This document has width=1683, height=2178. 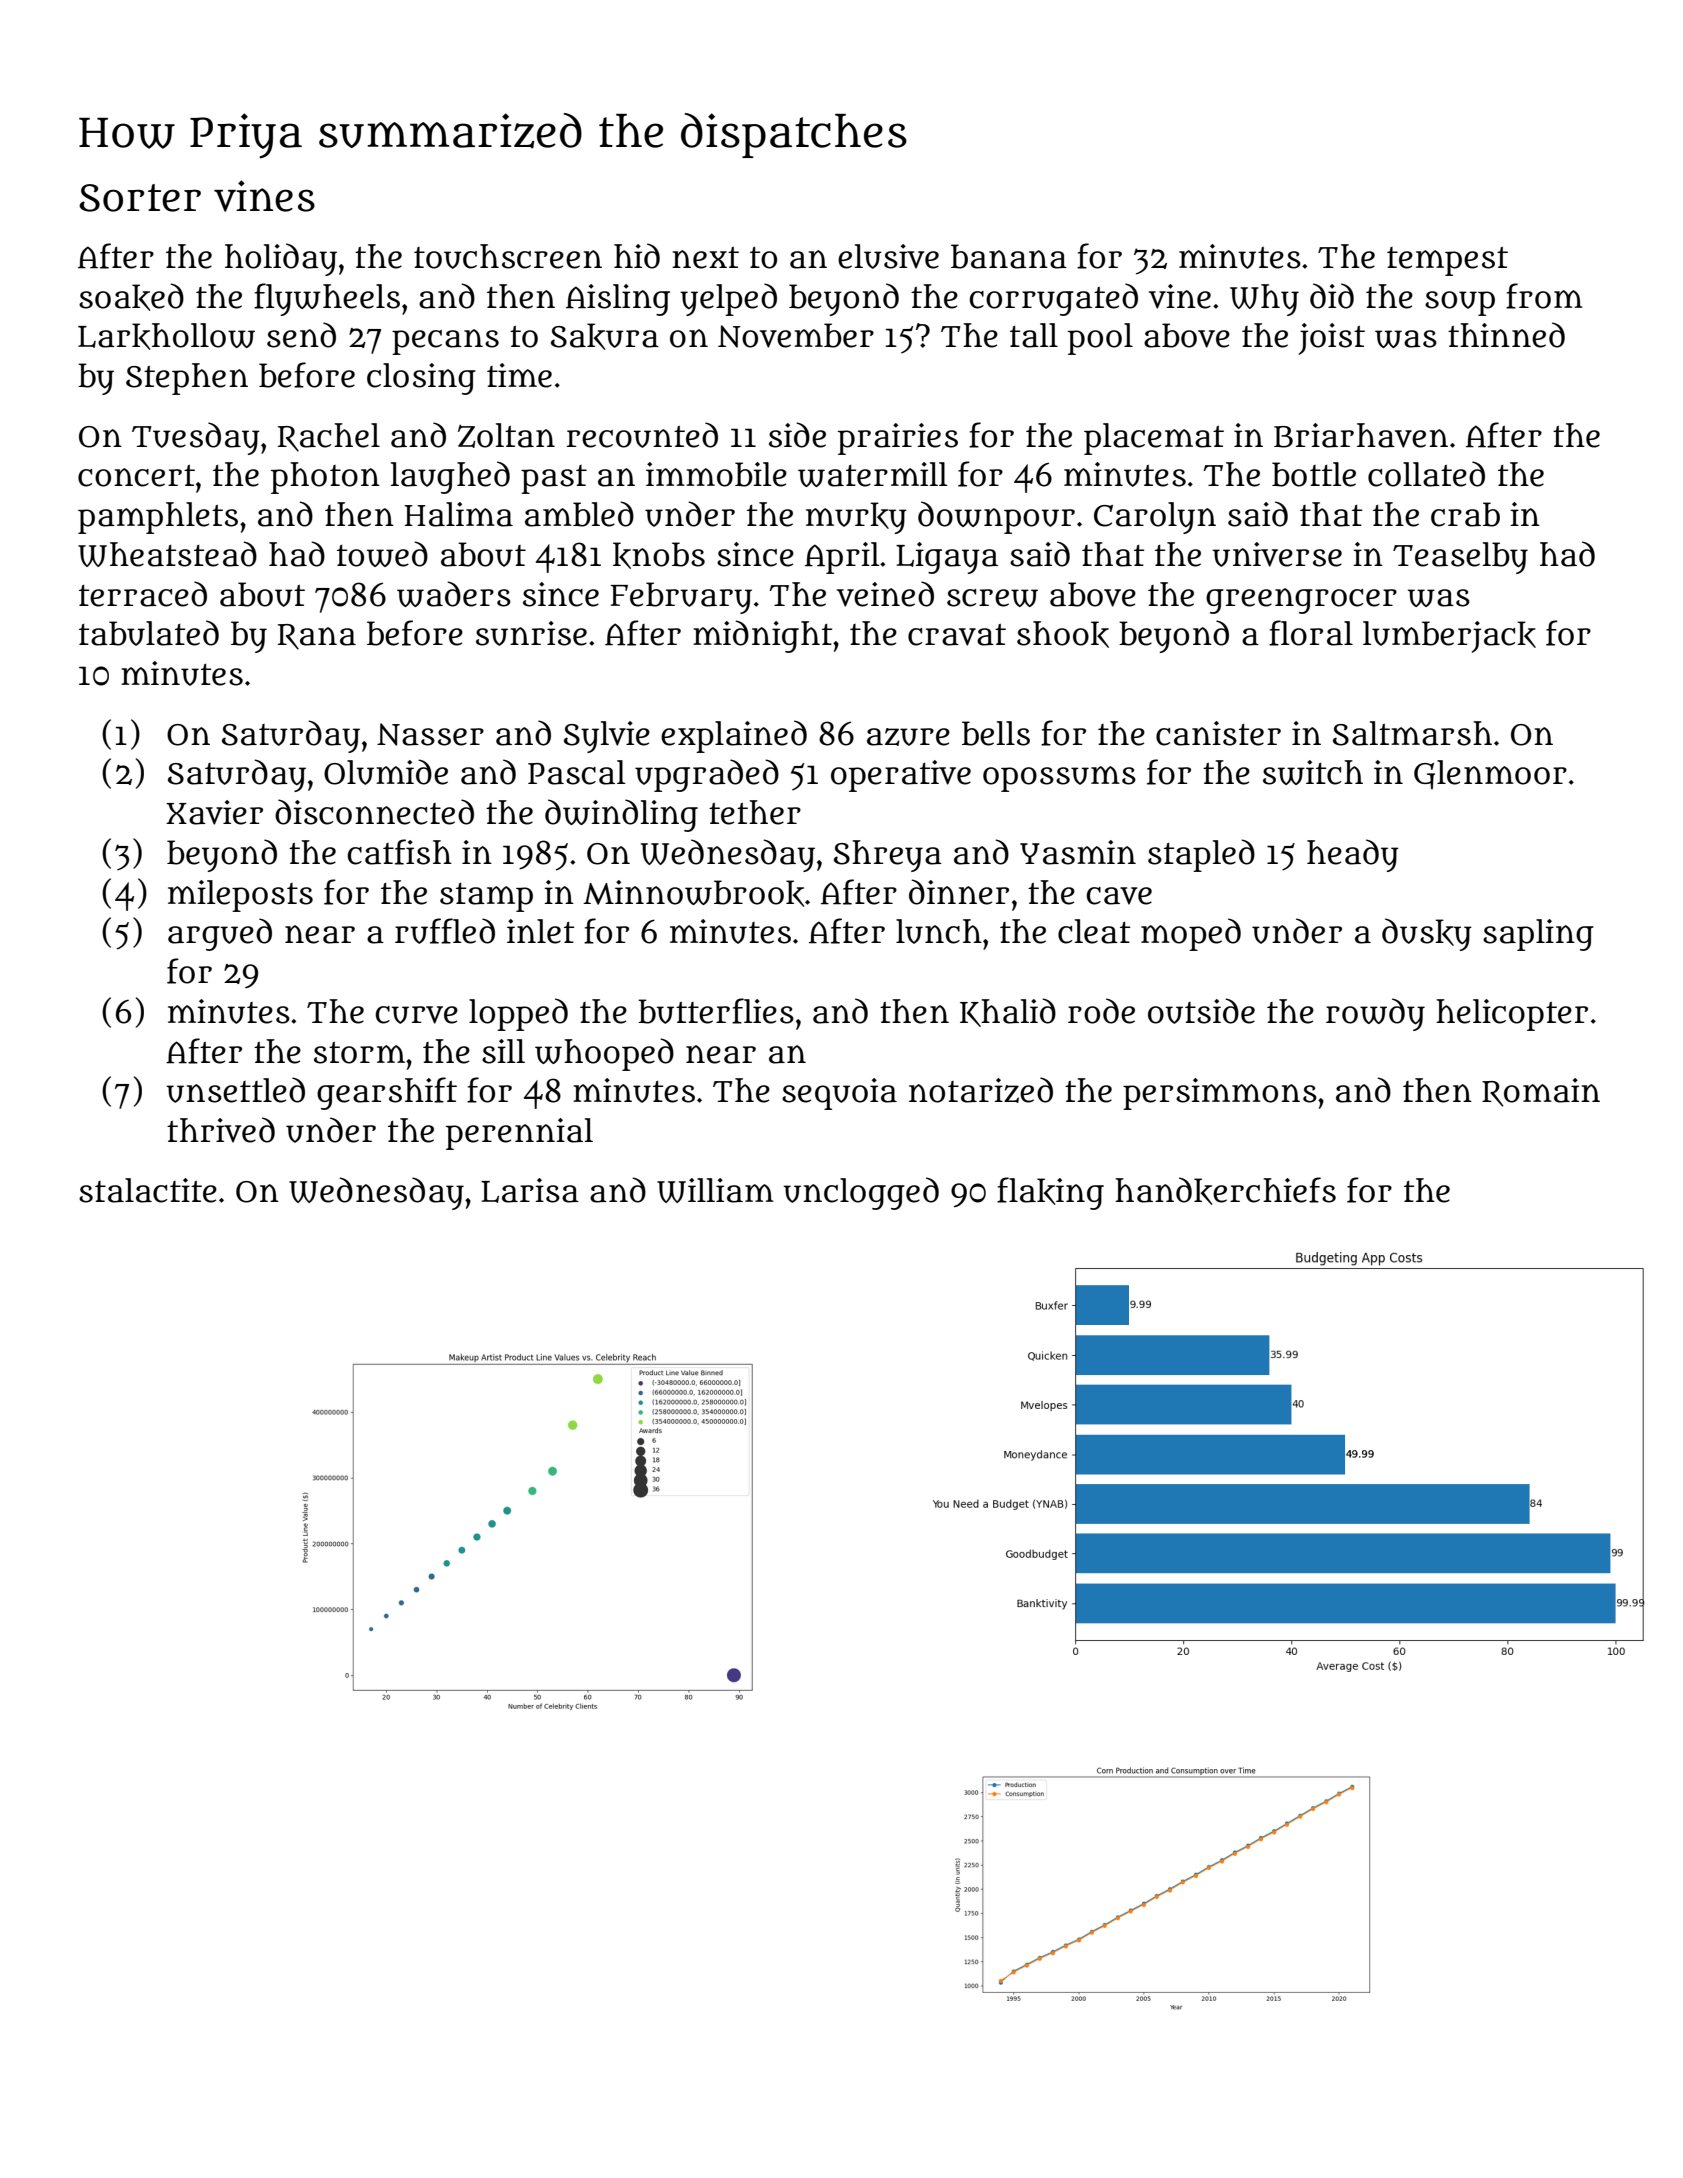 I want to click on whooped, so click(x=604, y=1054).
